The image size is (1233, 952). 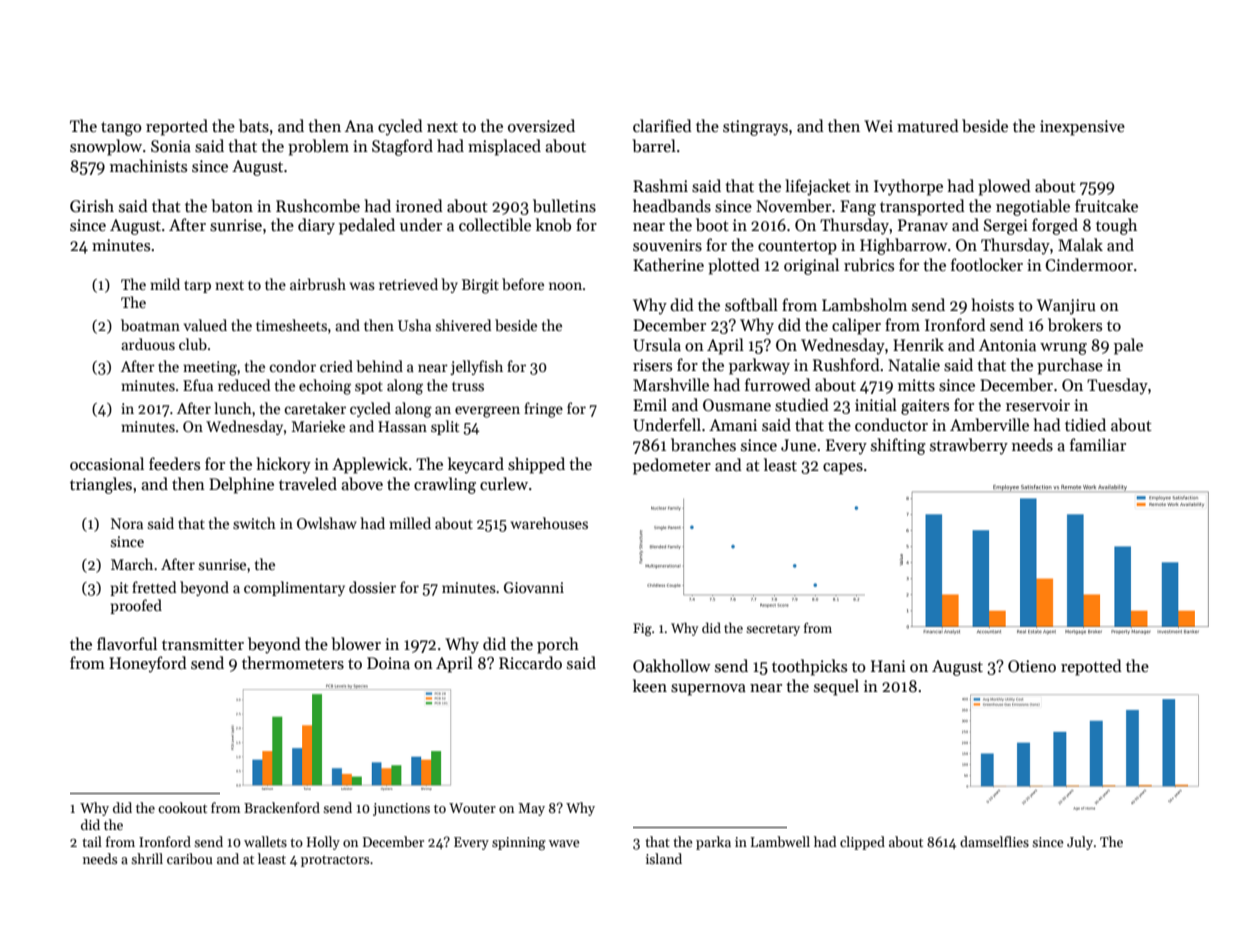 What do you see at coordinates (210, 368) in the page?
I see `meeting` at bounding box center [210, 368].
